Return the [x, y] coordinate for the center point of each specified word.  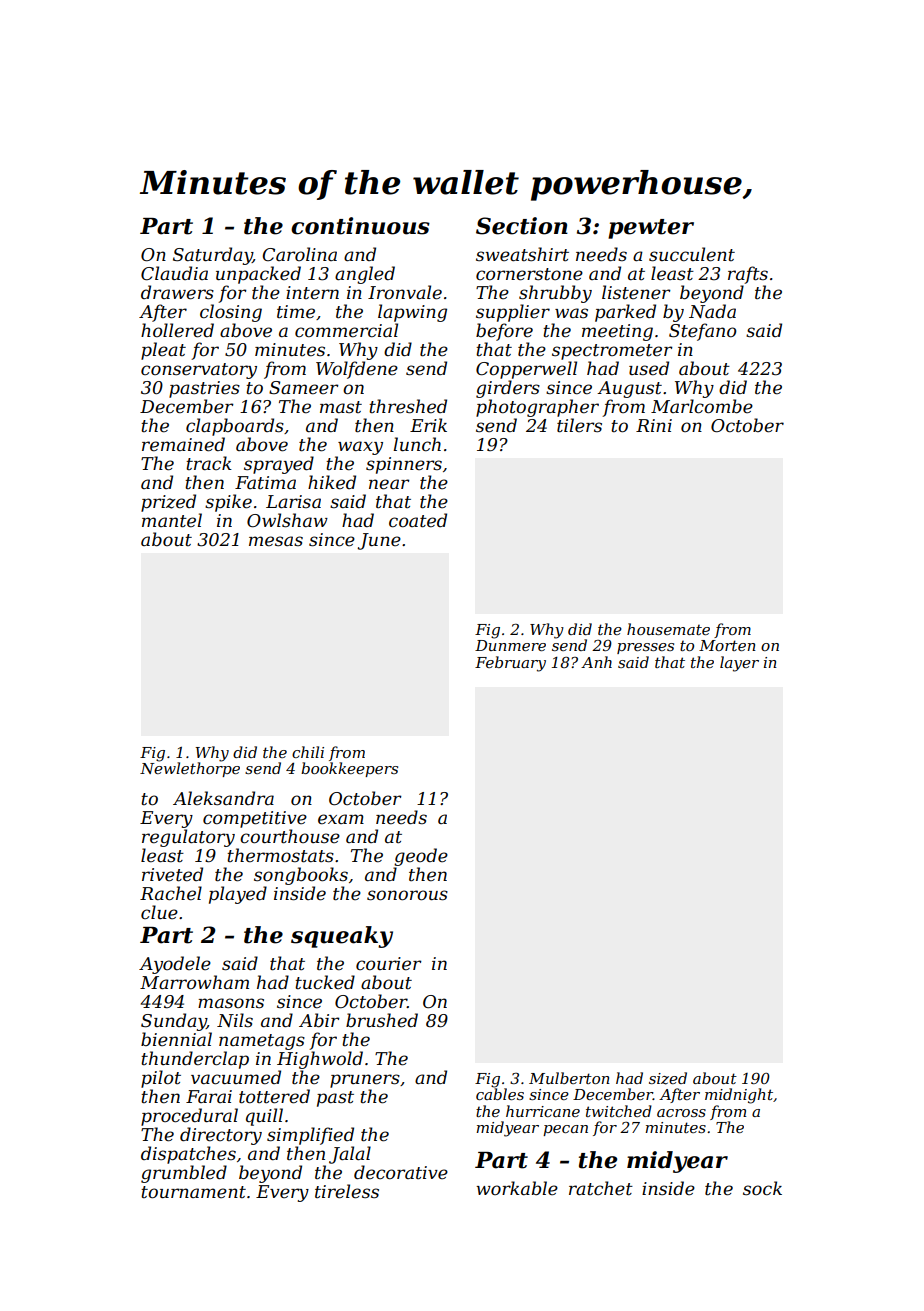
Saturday [213, 256]
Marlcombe [702, 406]
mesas [276, 541]
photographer [537, 408]
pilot [161, 1079]
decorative [401, 1172]
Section [522, 226]
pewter [651, 229]
